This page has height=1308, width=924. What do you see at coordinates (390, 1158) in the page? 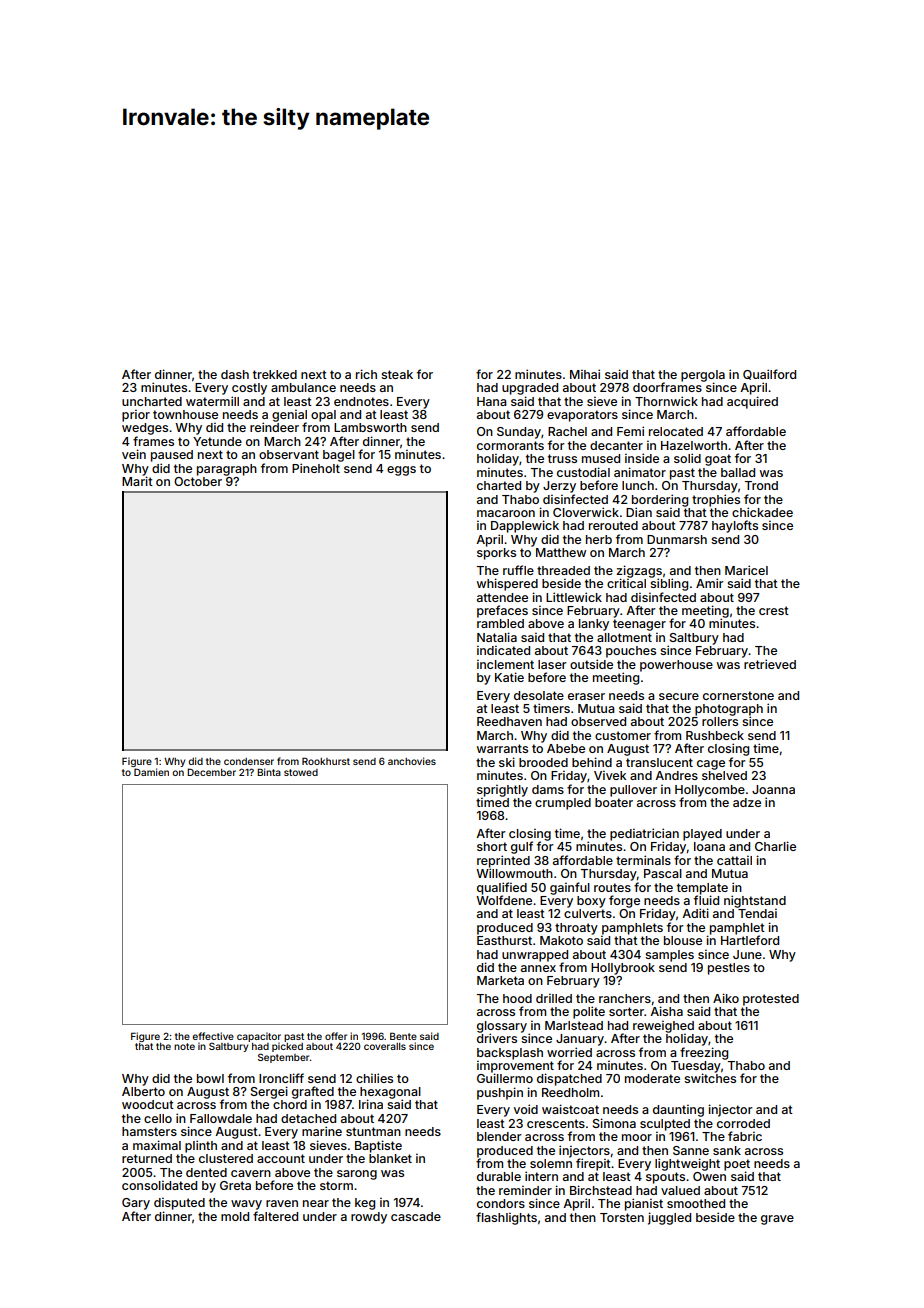
I see `blanket` at bounding box center [390, 1158].
